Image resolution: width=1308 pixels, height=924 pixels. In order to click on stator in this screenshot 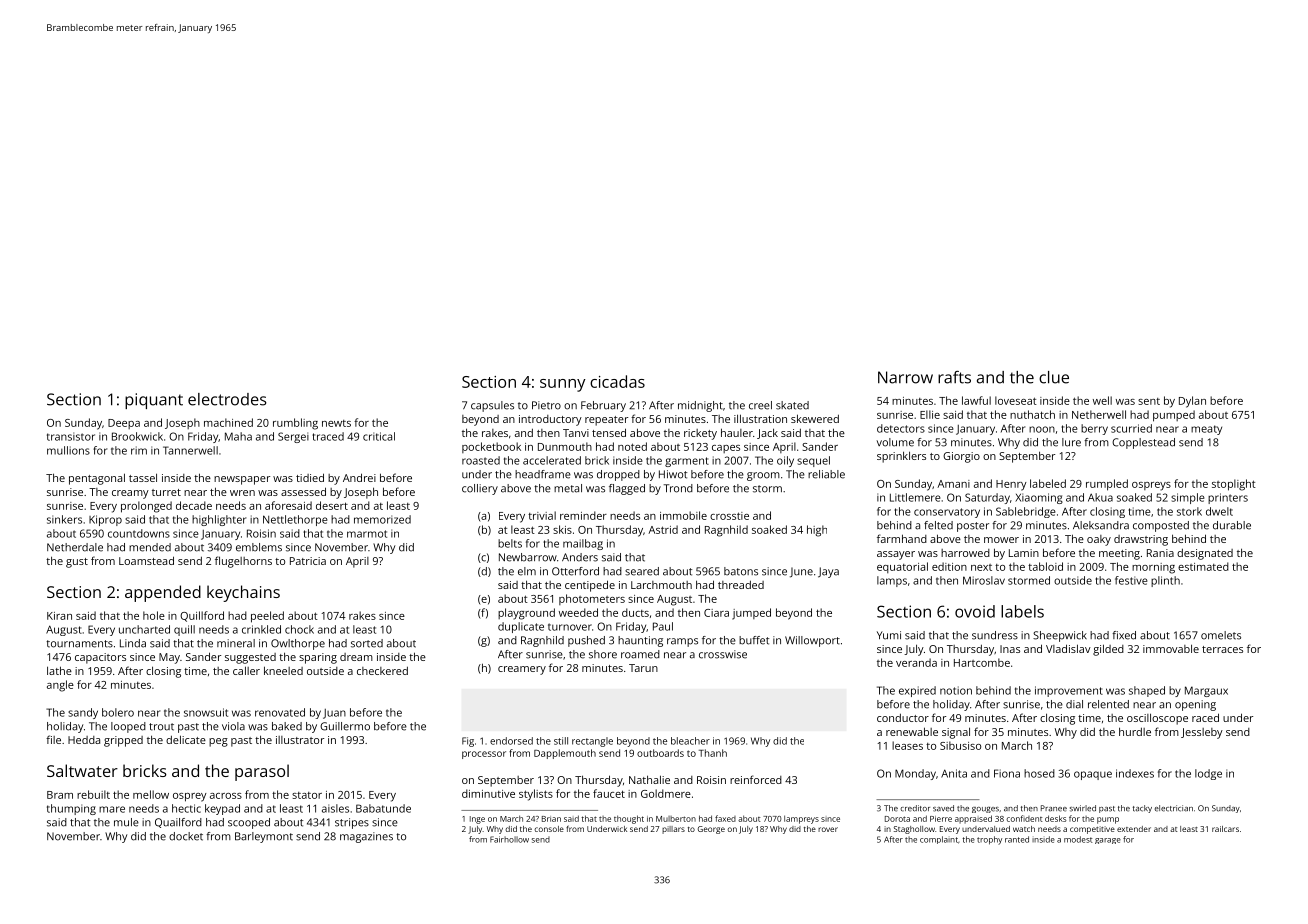, I will do `click(307, 795)`.
